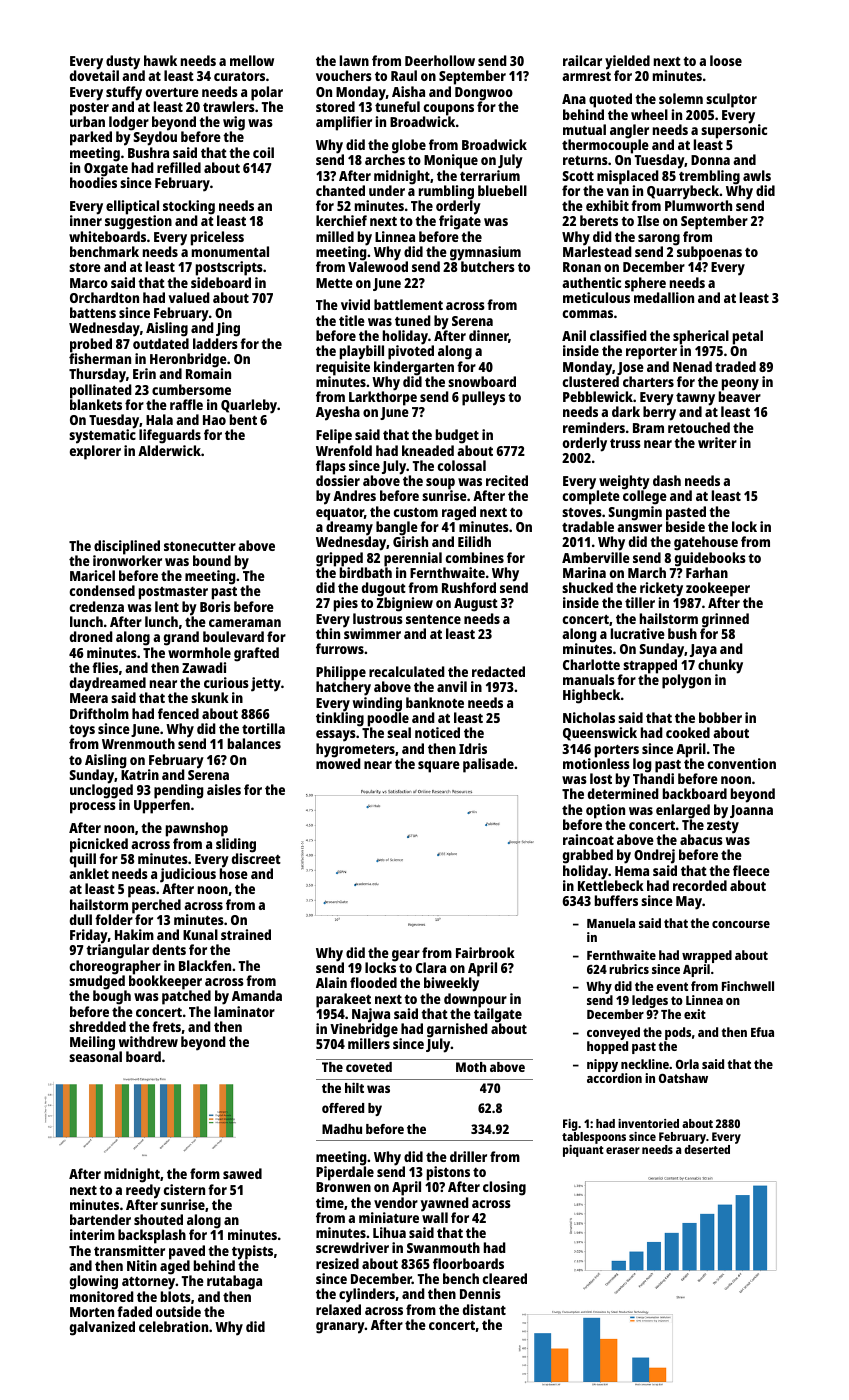 This screenshot has height=1400, width=849. Describe the element at coordinates (469, 587) in the screenshot. I see `Rushford` at that location.
